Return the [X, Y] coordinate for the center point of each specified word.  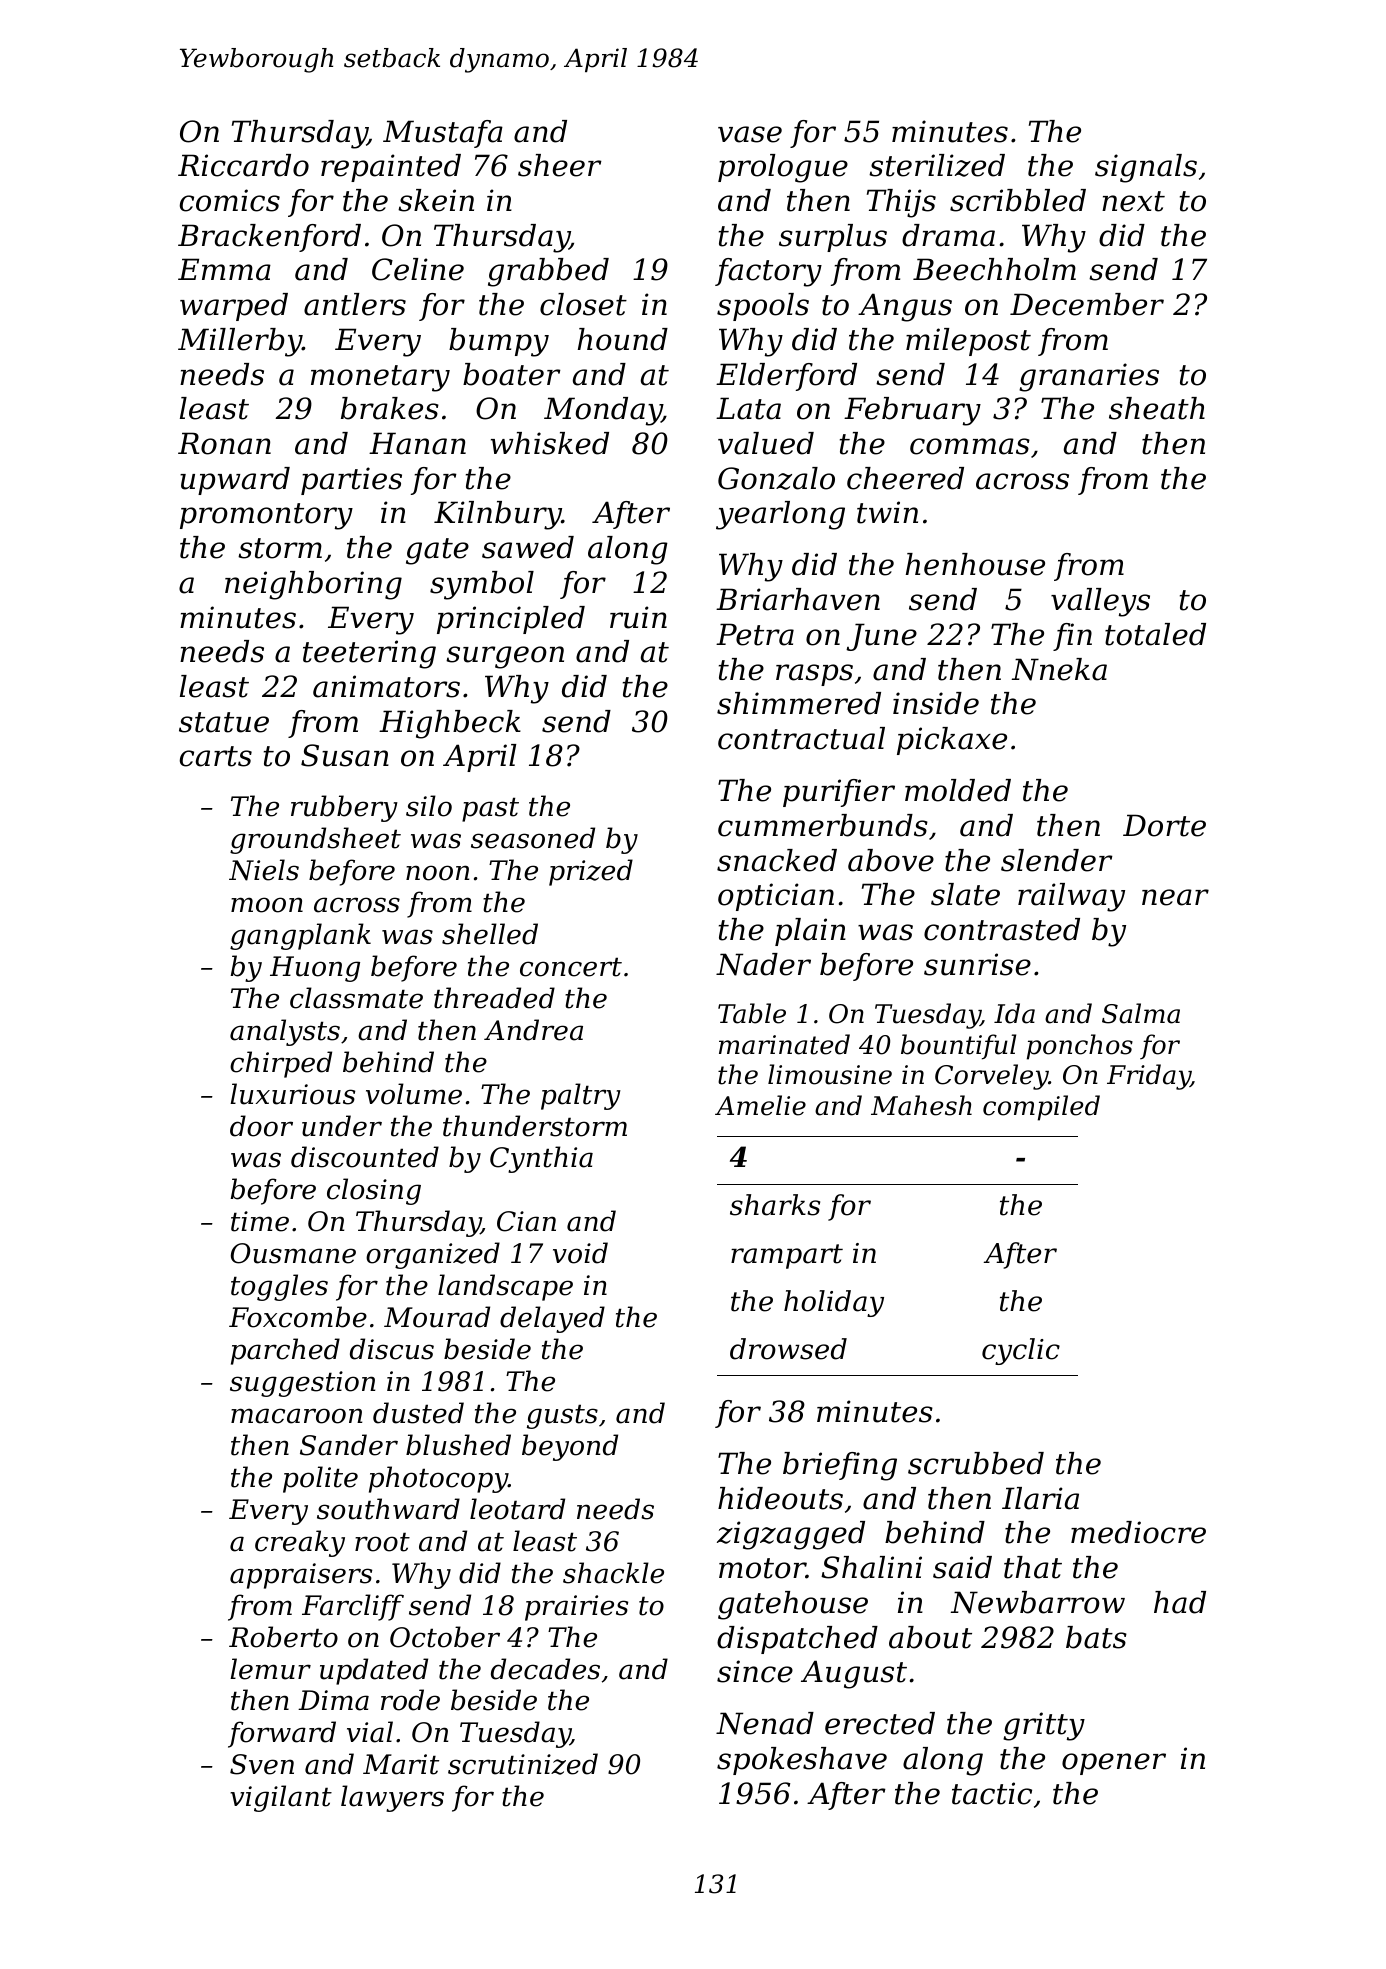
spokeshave [802, 1761]
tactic [992, 1793]
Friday [1149, 1077]
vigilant [281, 1798]
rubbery [344, 808]
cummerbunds [823, 825]
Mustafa [443, 134]
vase [750, 134]
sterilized [937, 165]
